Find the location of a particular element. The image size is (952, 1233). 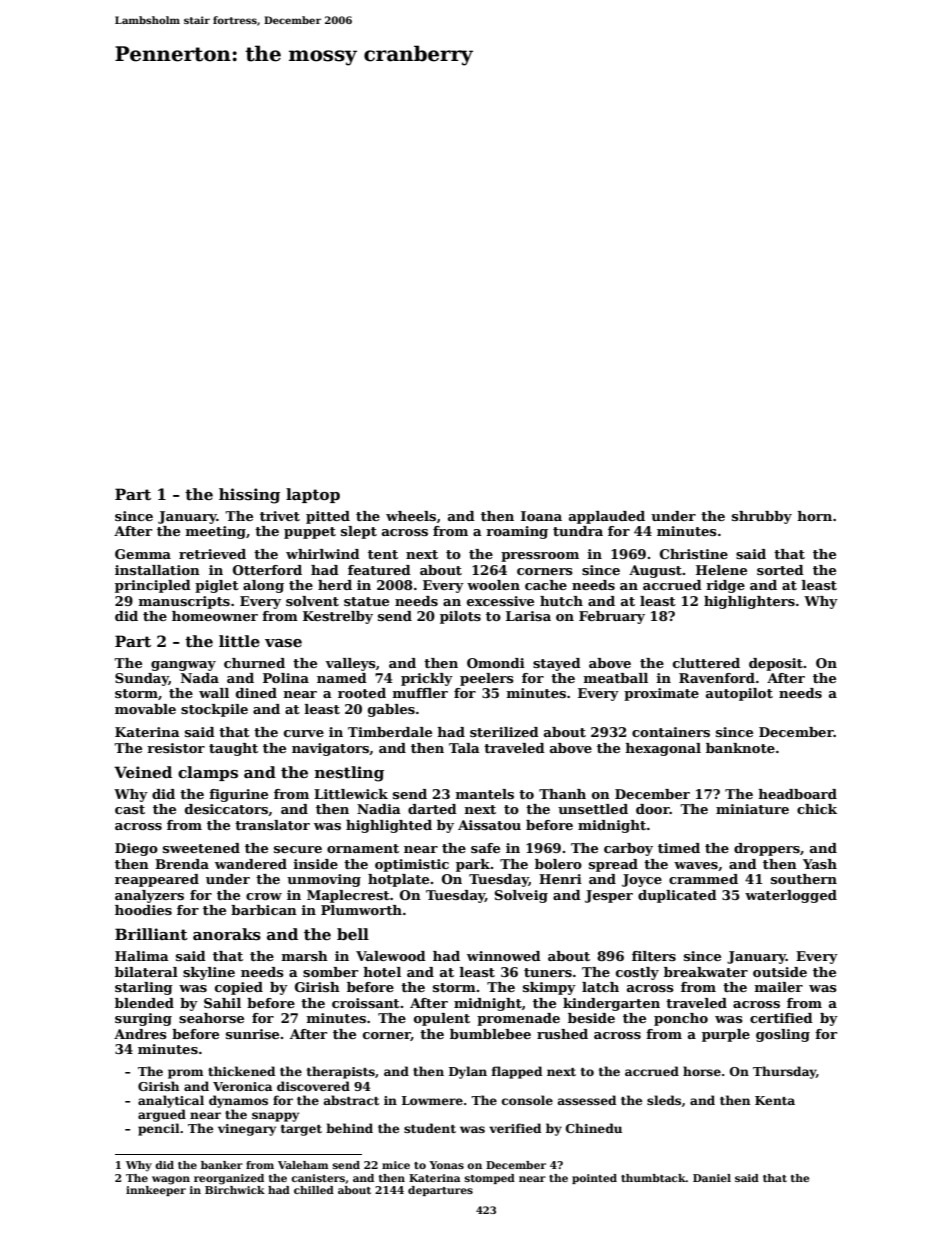

Yash is located at coordinates (820, 864).
